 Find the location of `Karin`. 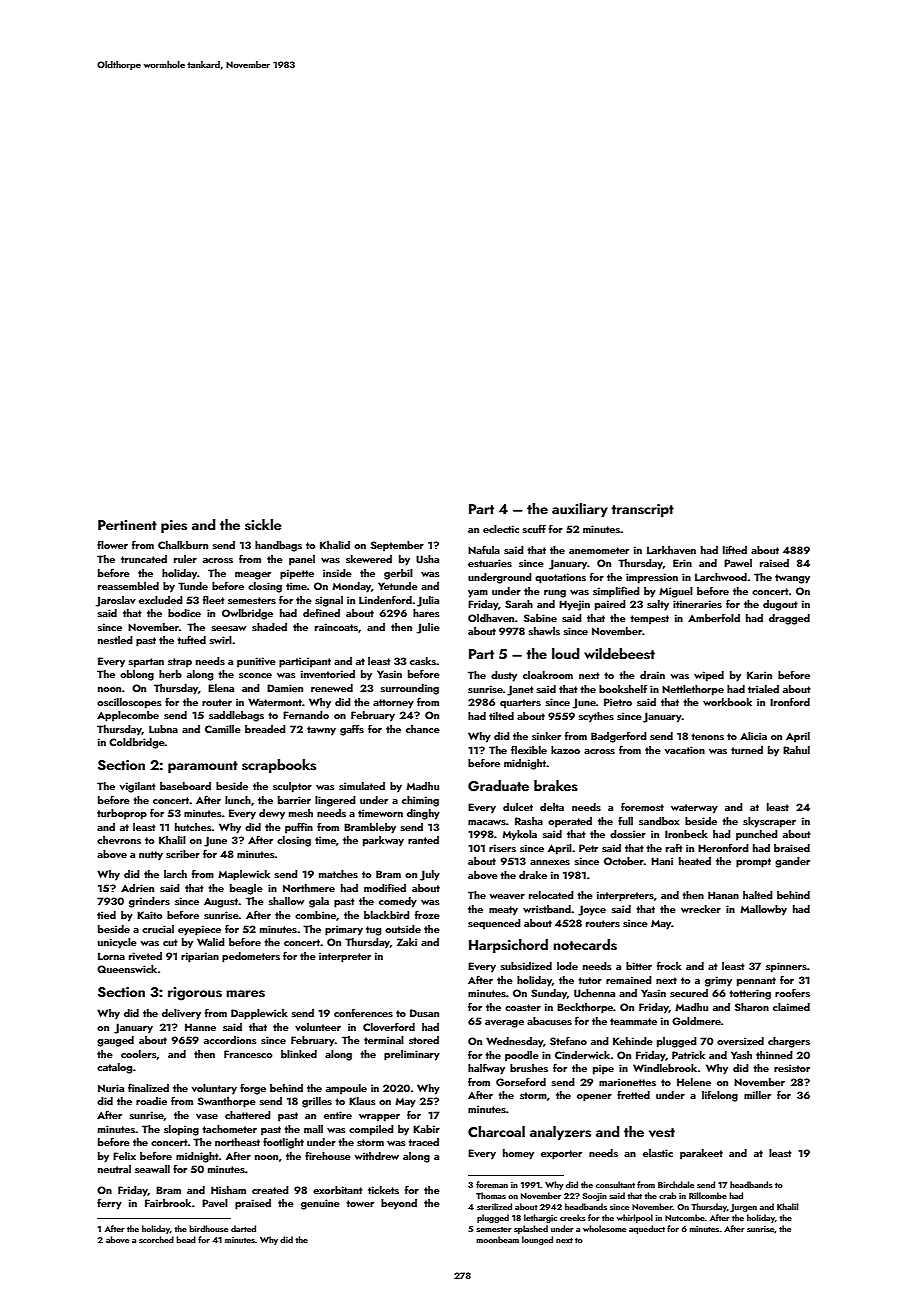

Karin is located at coordinates (759, 675).
